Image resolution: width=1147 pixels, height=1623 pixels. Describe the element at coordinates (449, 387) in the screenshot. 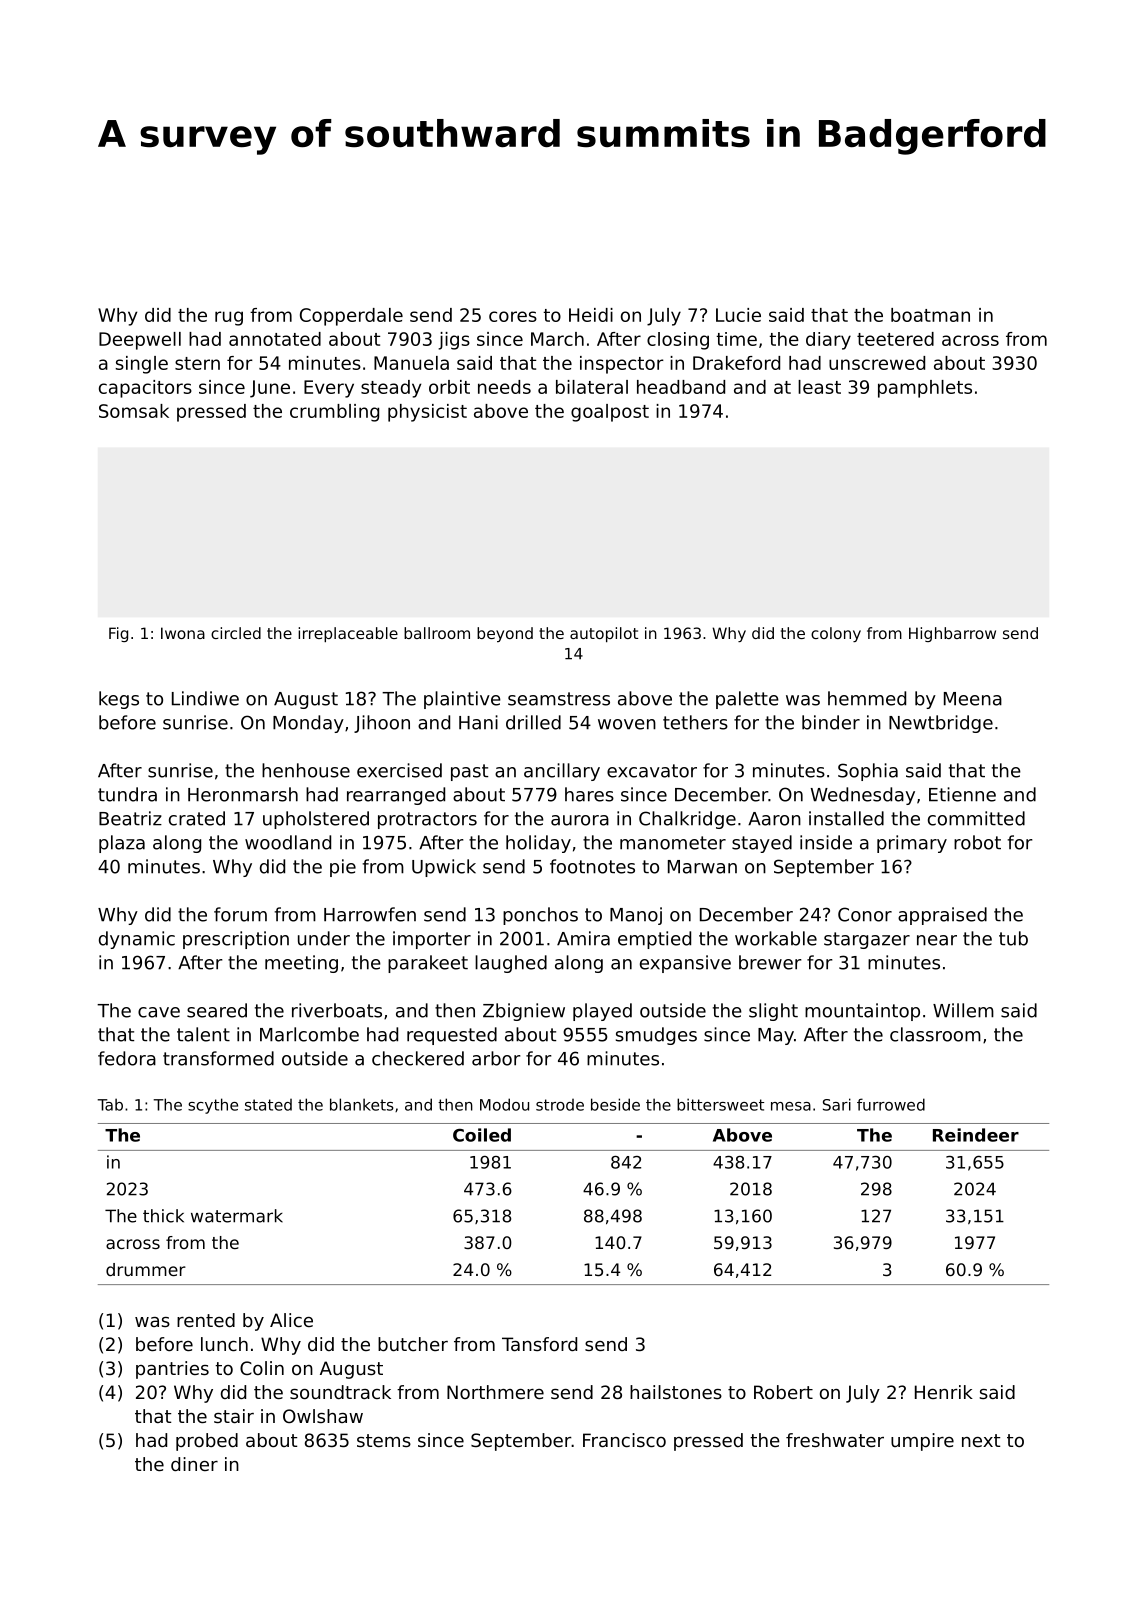

I see `orbit` at that location.
